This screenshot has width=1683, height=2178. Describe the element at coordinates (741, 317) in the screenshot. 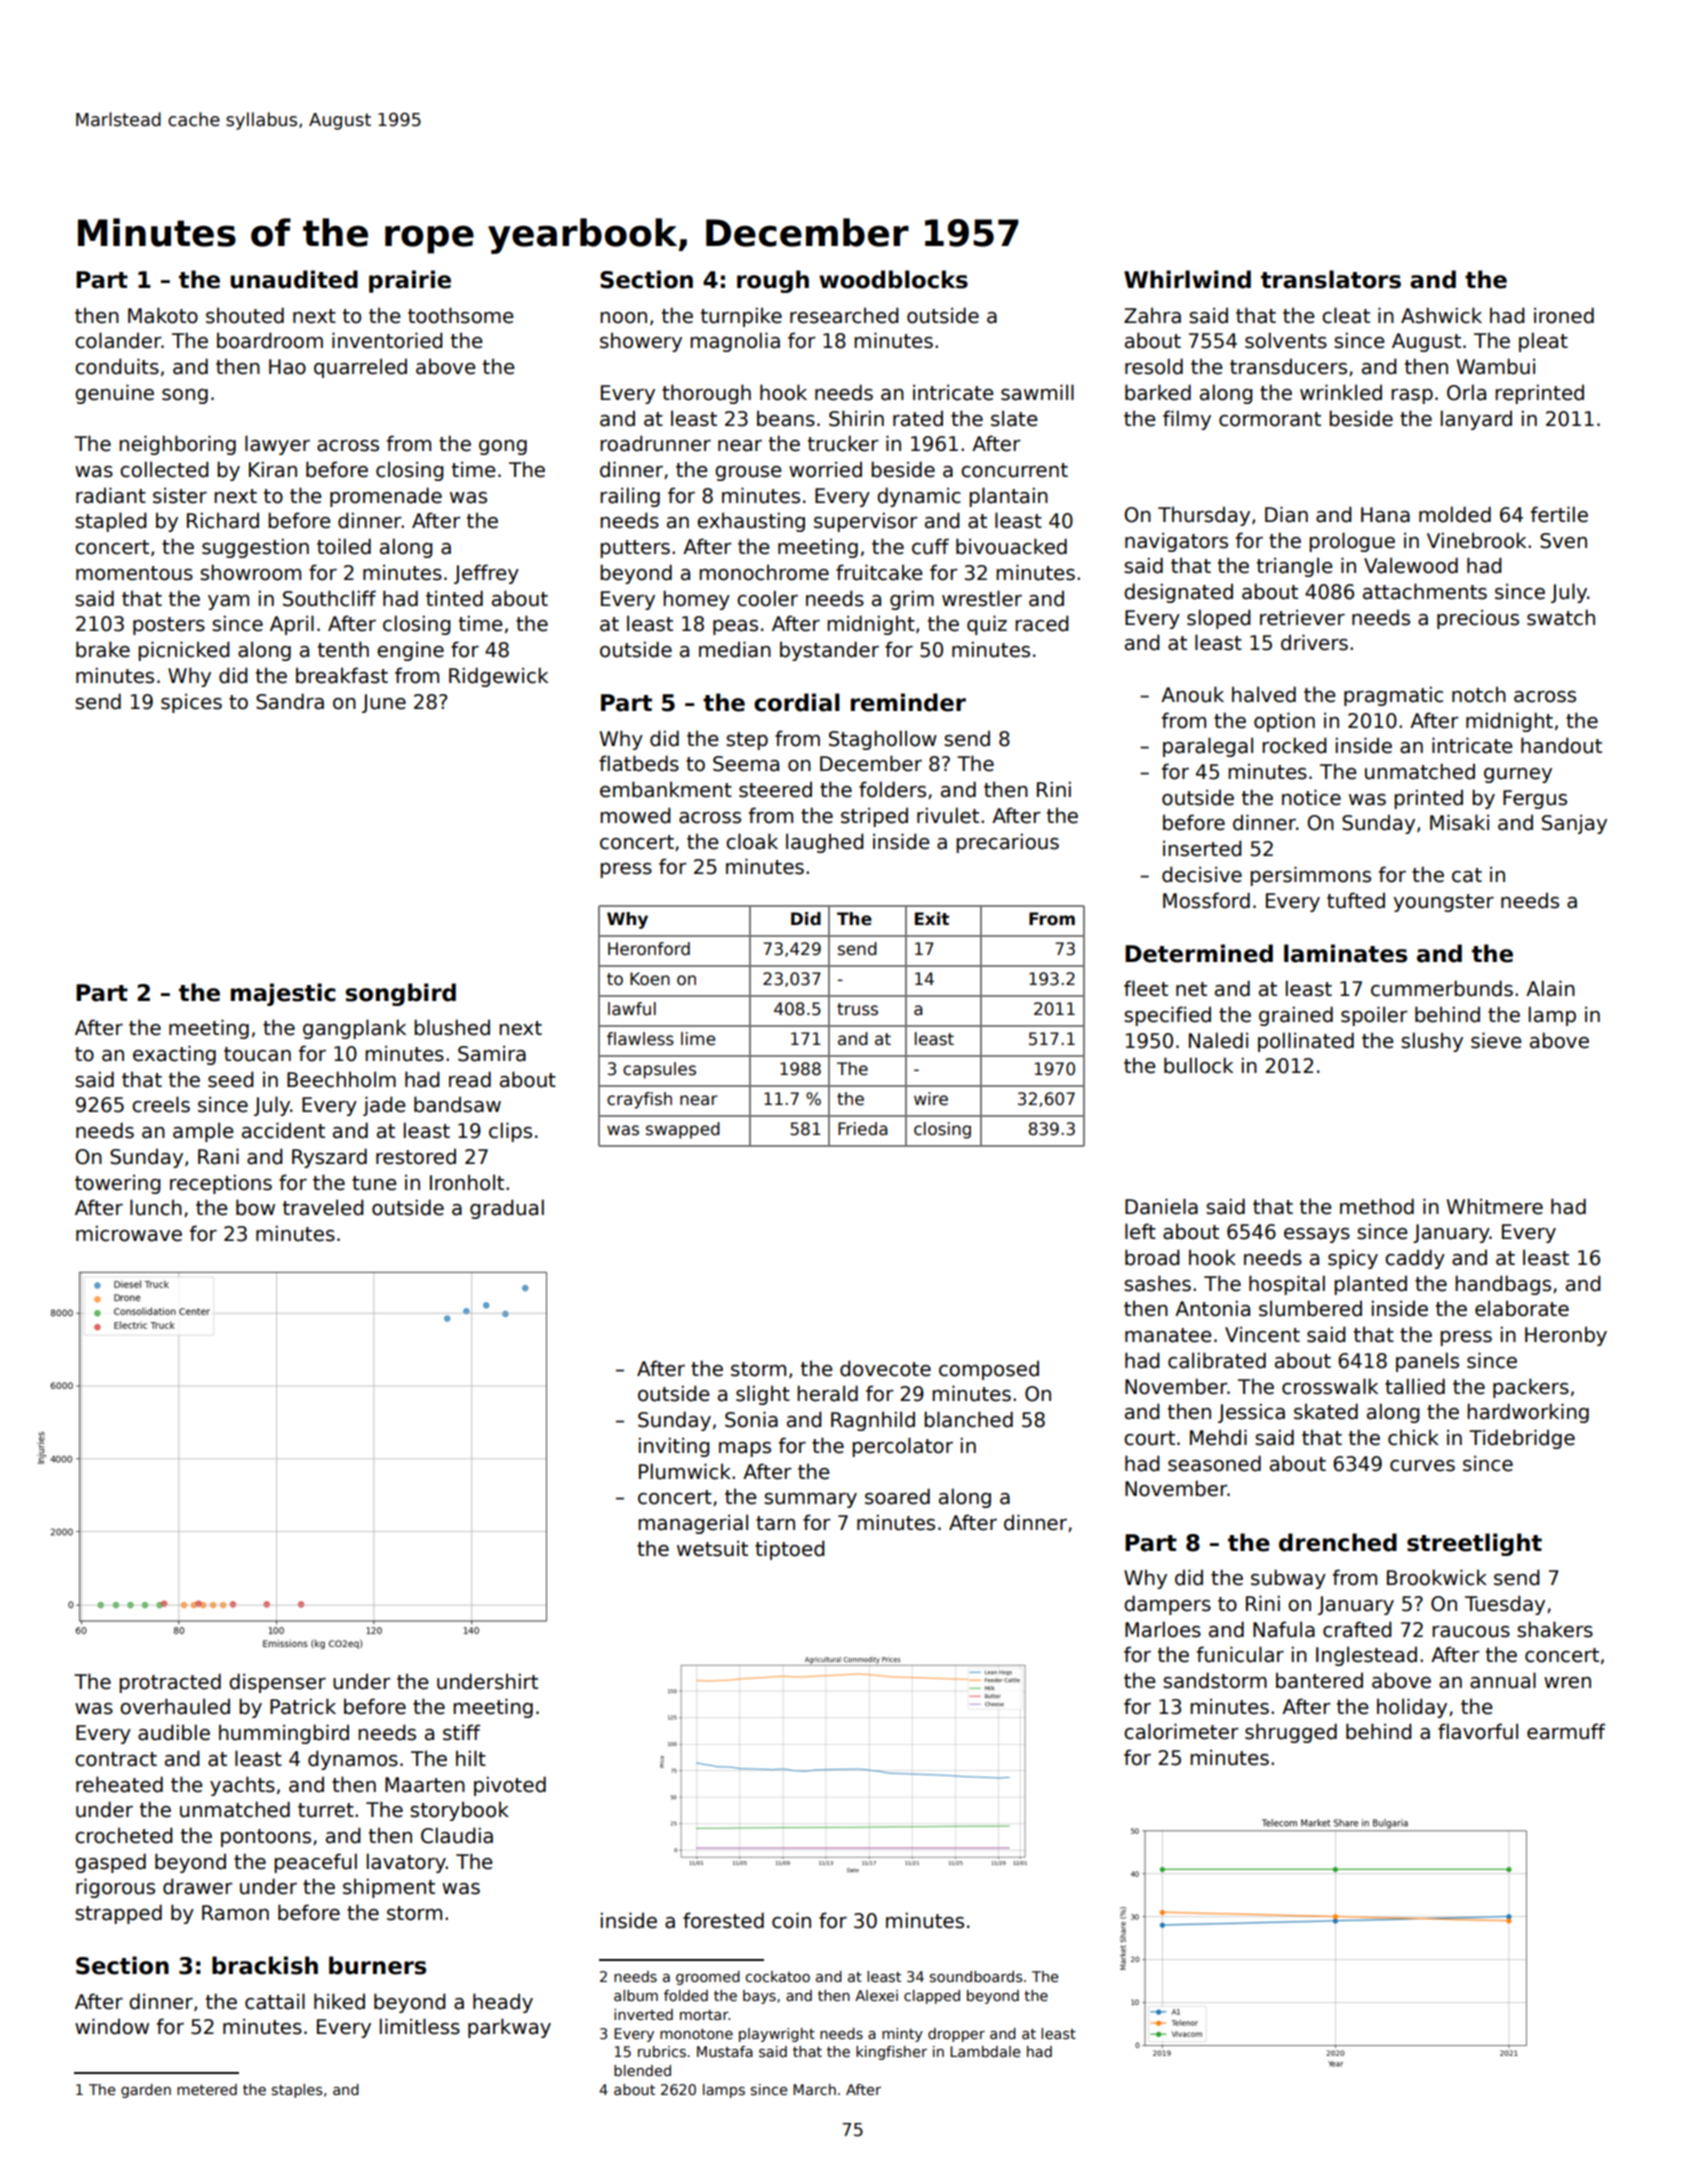

I see `turnpike` at that location.
